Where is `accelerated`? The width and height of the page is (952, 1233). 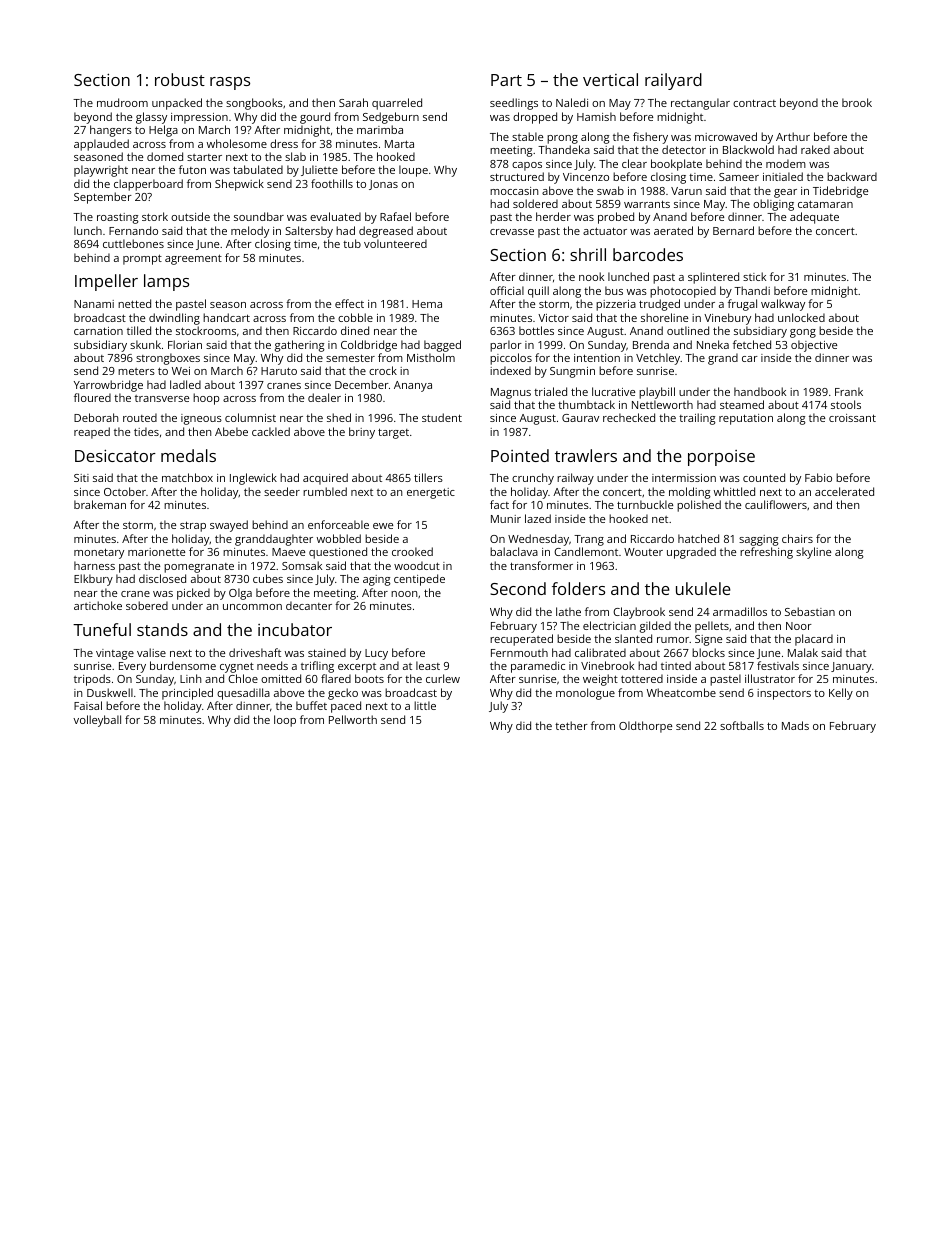 accelerated is located at coordinates (844, 491).
